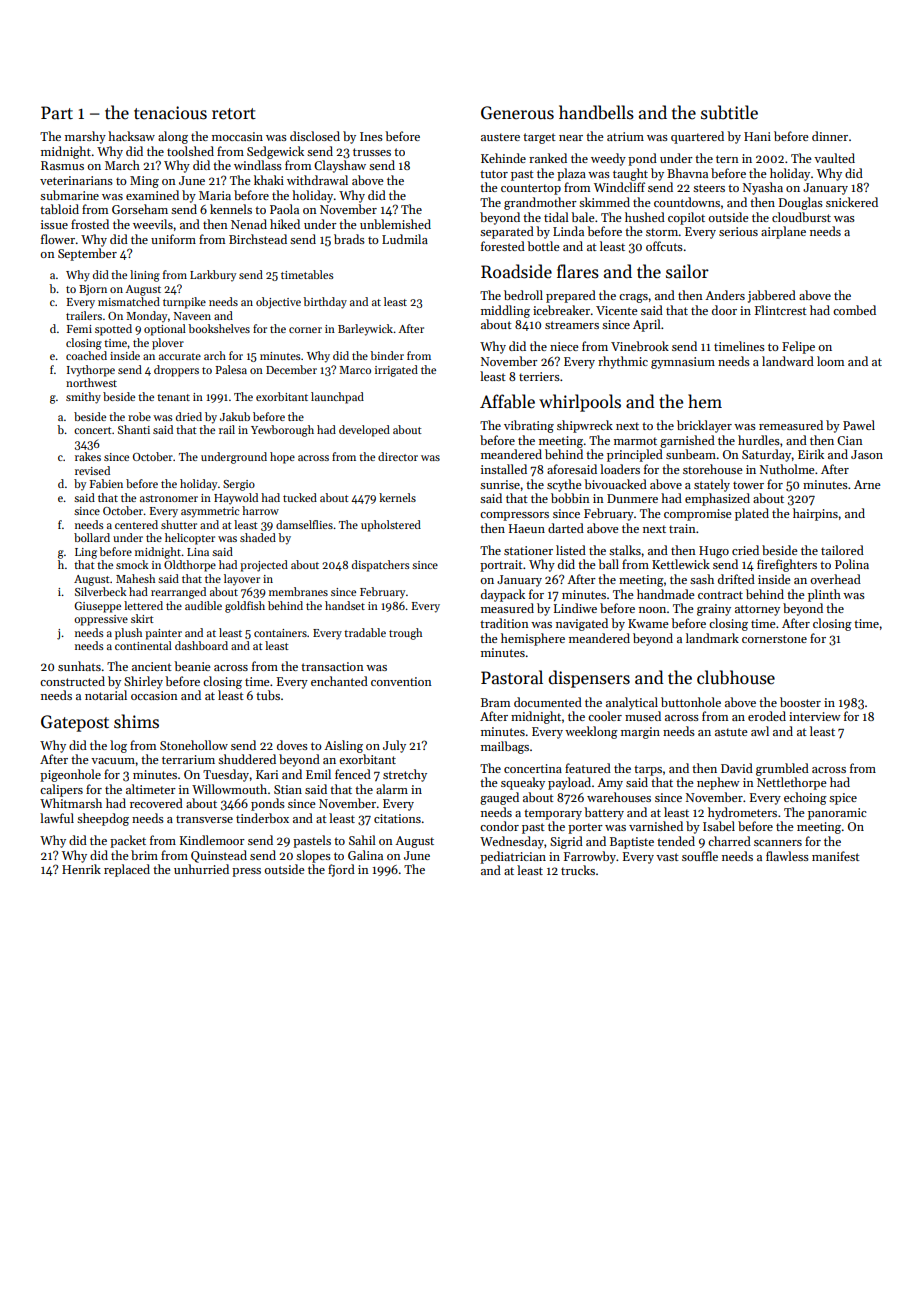 Image resolution: width=924 pixels, height=1308 pixels. What do you see at coordinates (103, 819) in the screenshot?
I see `sheepdog` at bounding box center [103, 819].
